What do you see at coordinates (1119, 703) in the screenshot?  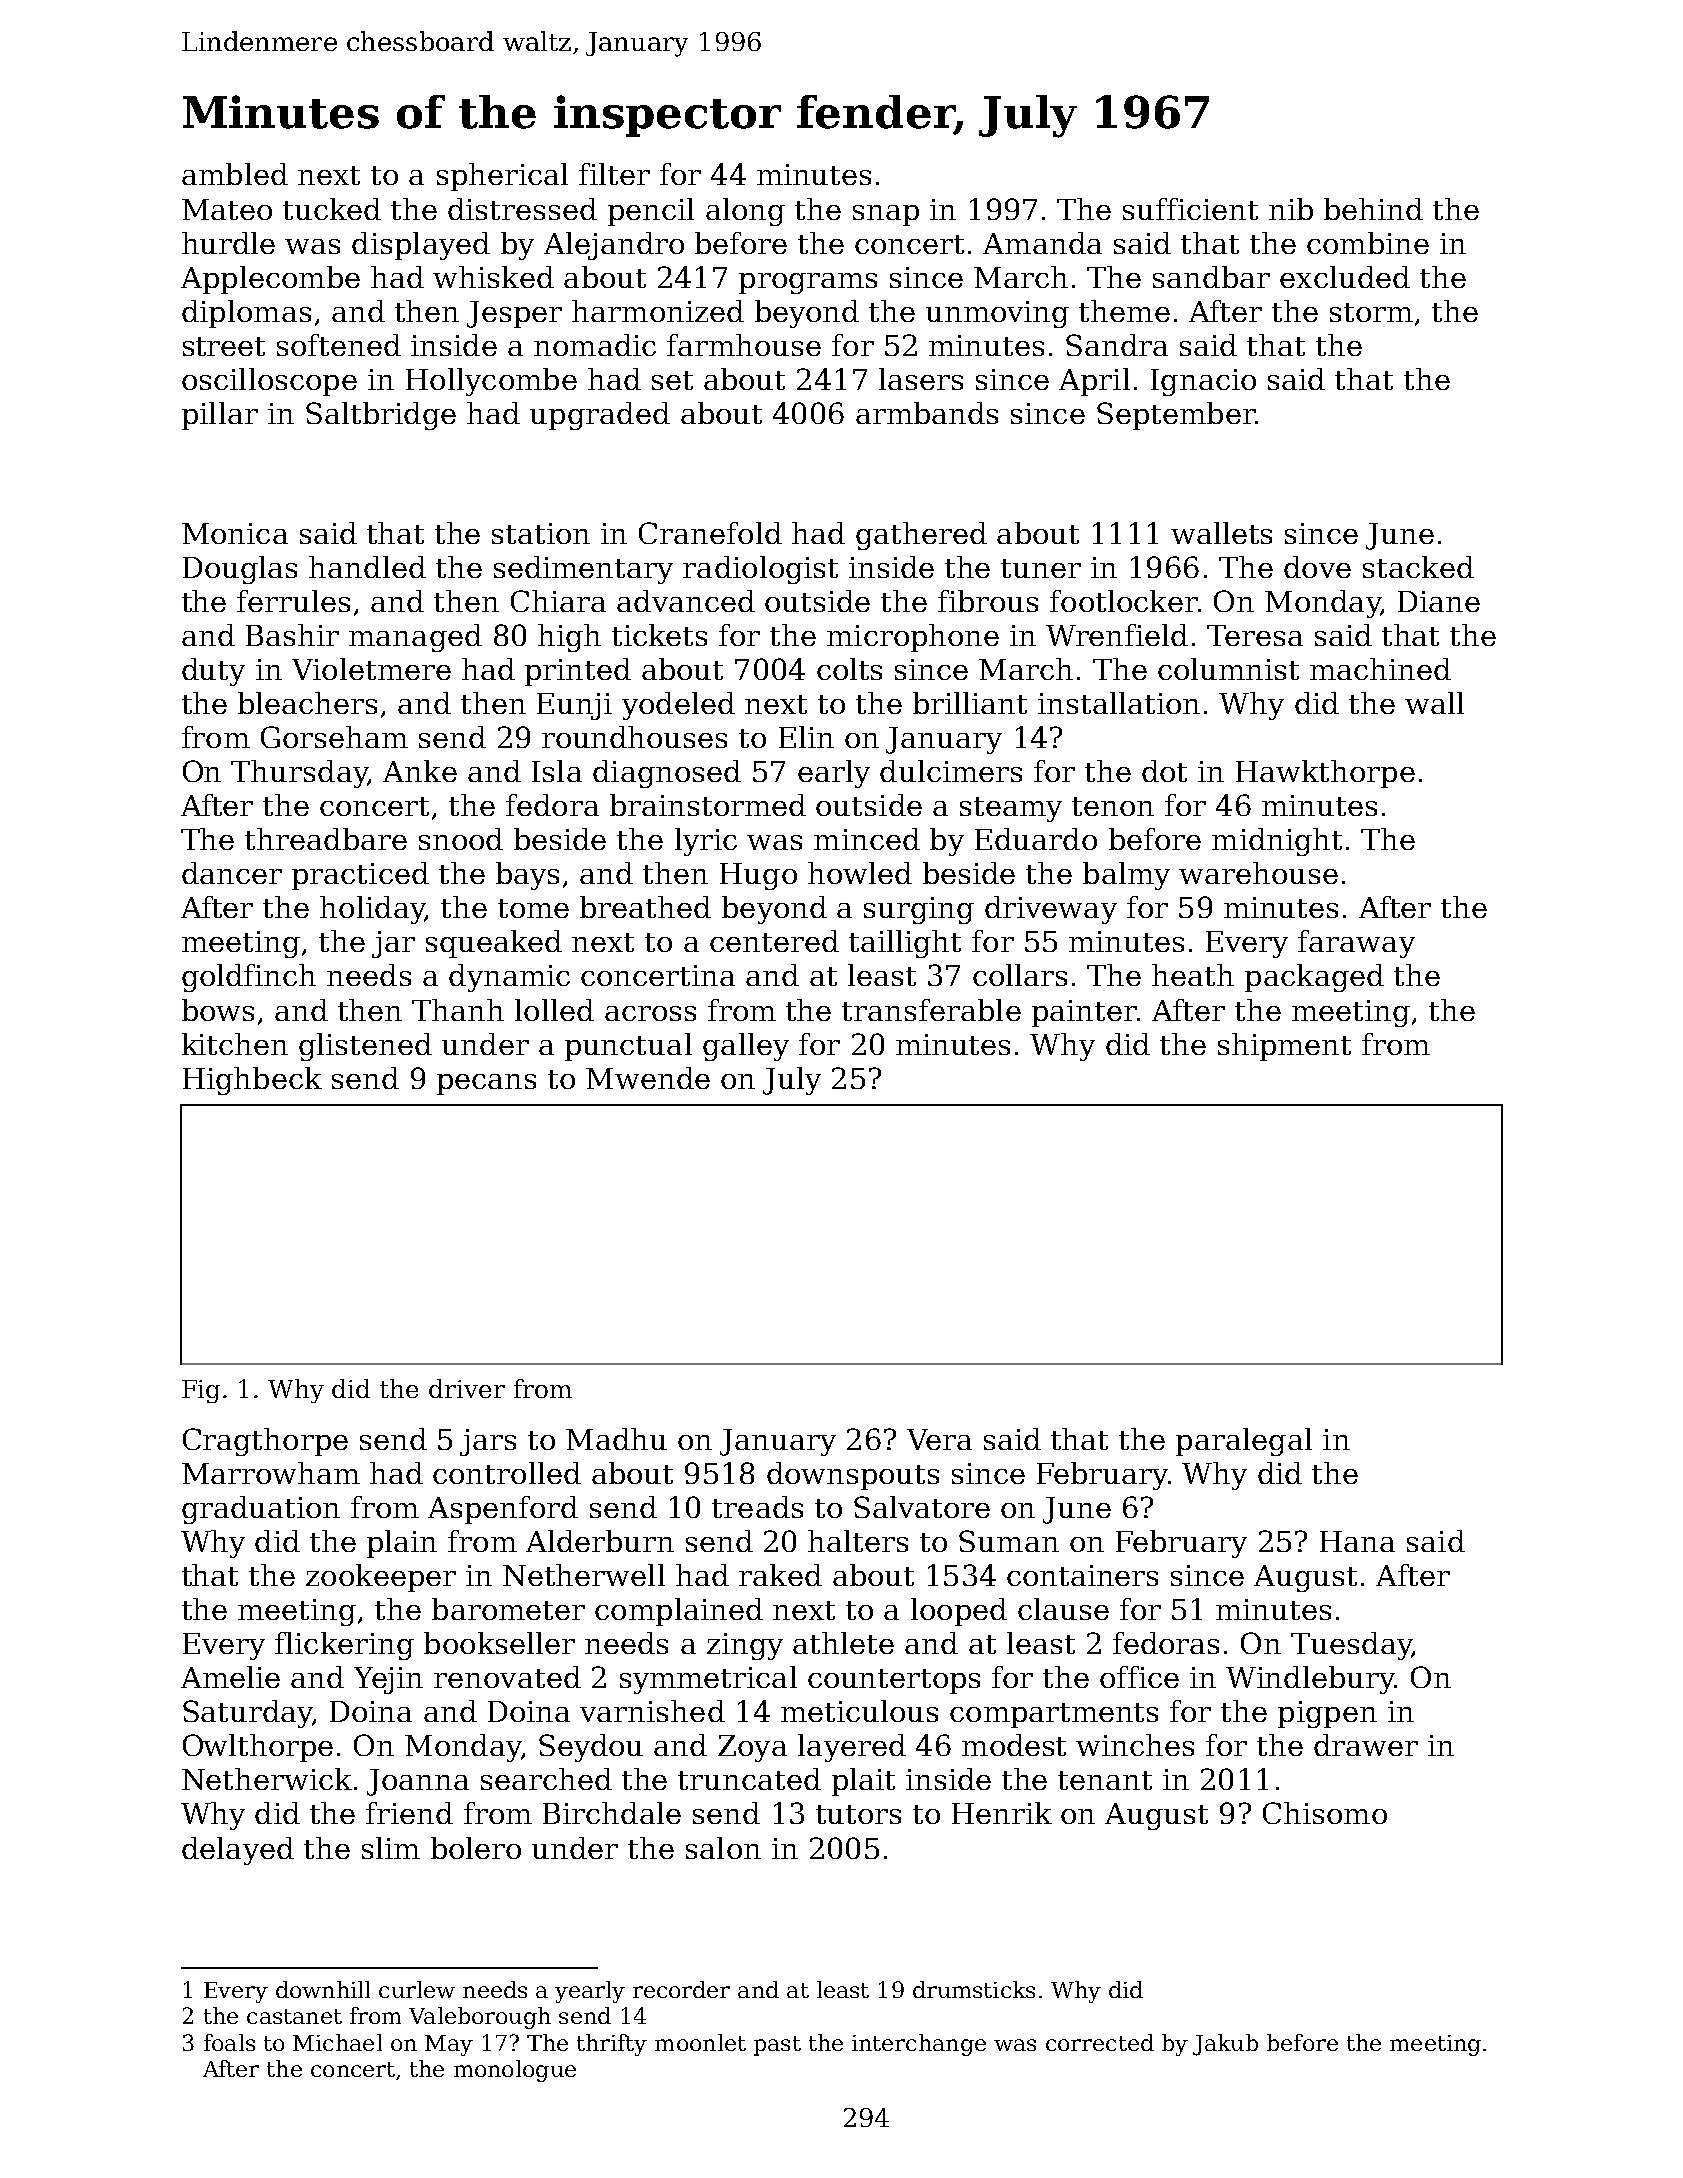 I see `installation` at bounding box center [1119, 703].
